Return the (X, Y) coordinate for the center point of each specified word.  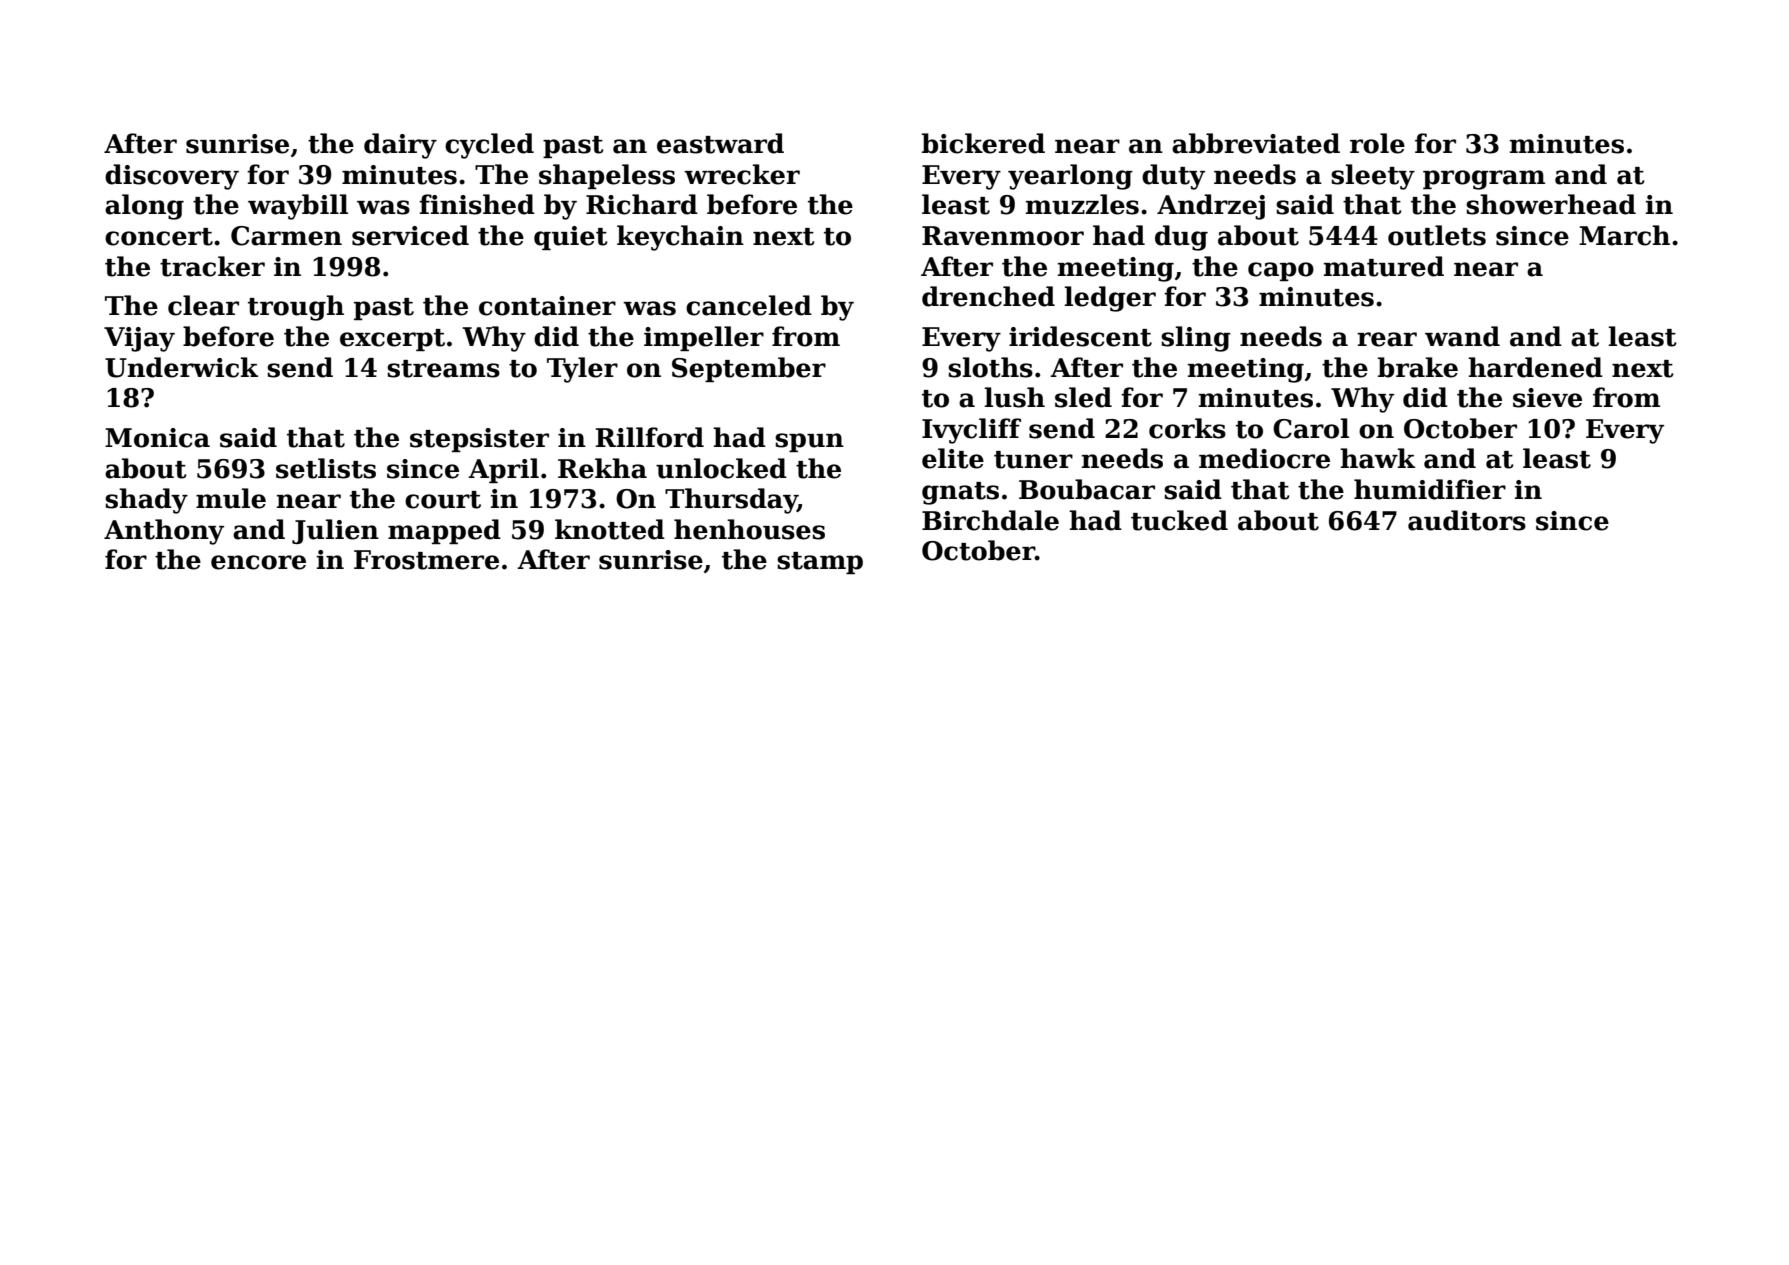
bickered (983, 143)
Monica (157, 438)
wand (1462, 336)
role (1377, 143)
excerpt (392, 340)
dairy (400, 146)
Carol (1311, 428)
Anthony (164, 532)
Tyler (582, 370)
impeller (704, 338)
